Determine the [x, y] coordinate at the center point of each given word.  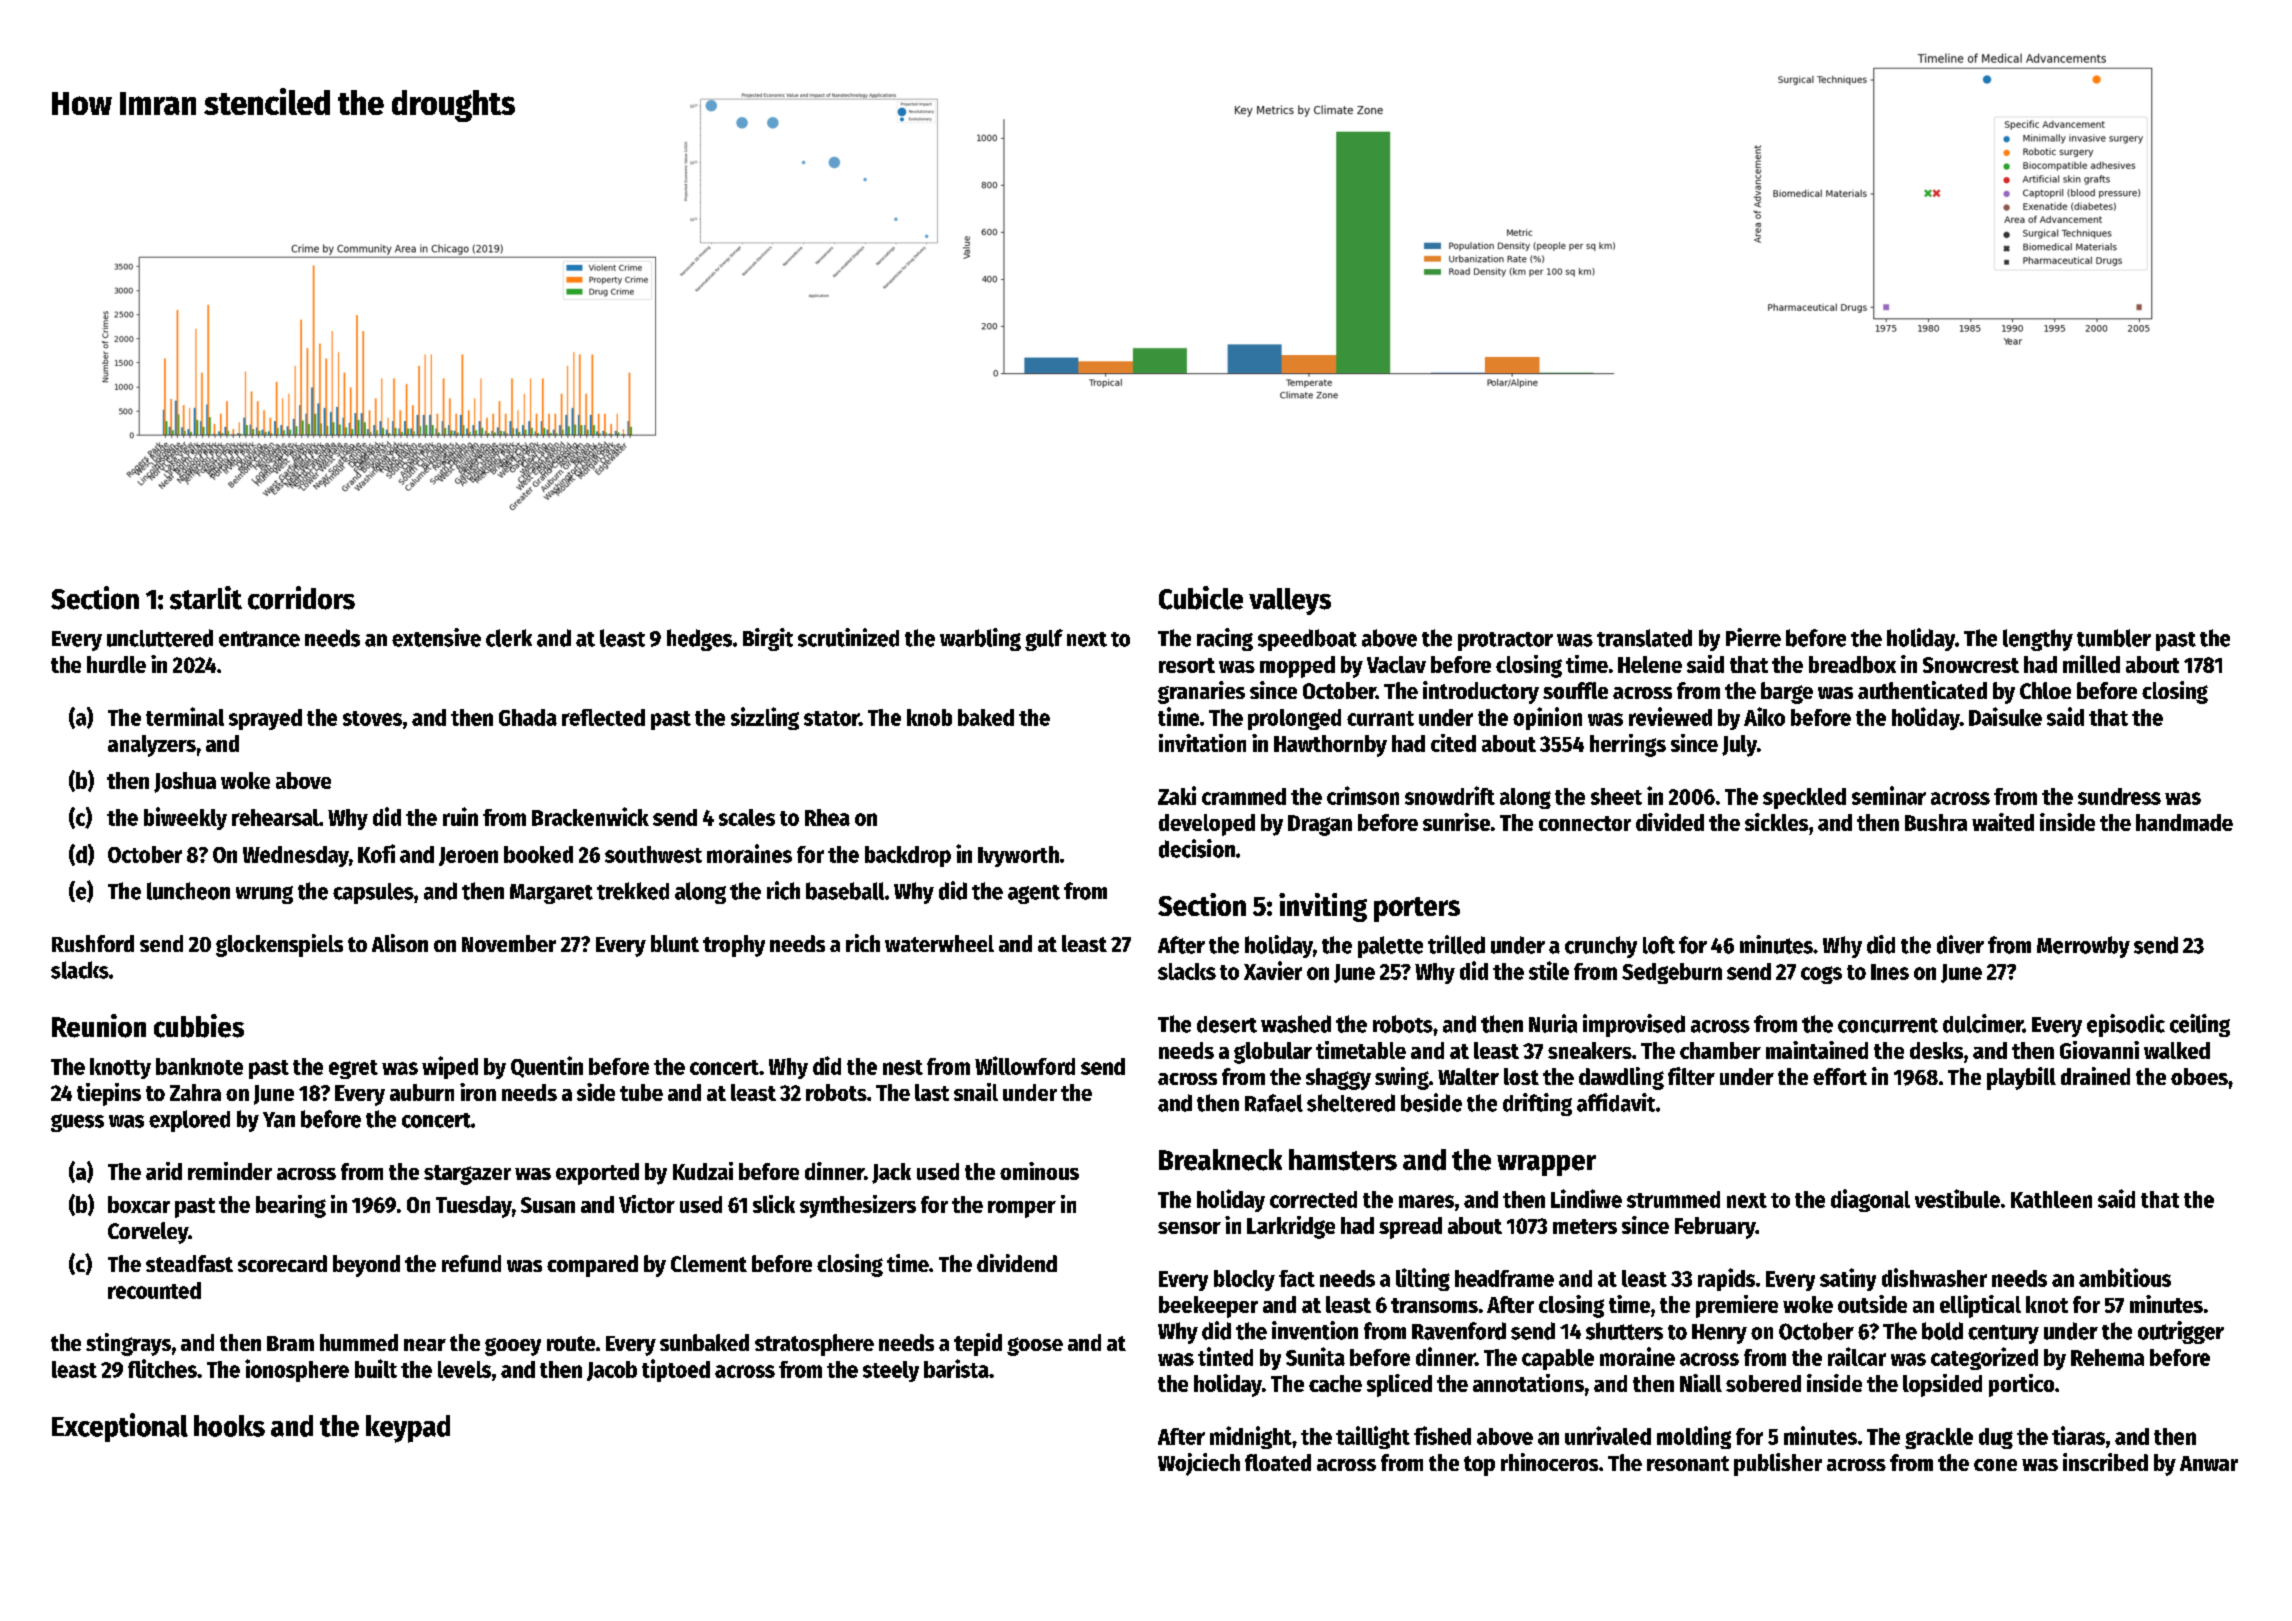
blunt [675, 943]
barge [1787, 693]
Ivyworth [1018, 856]
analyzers [152, 746]
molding [1694, 1437]
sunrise [1456, 822]
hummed [359, 1342]
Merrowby [2083, 947]
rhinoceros [1549, 1462]
